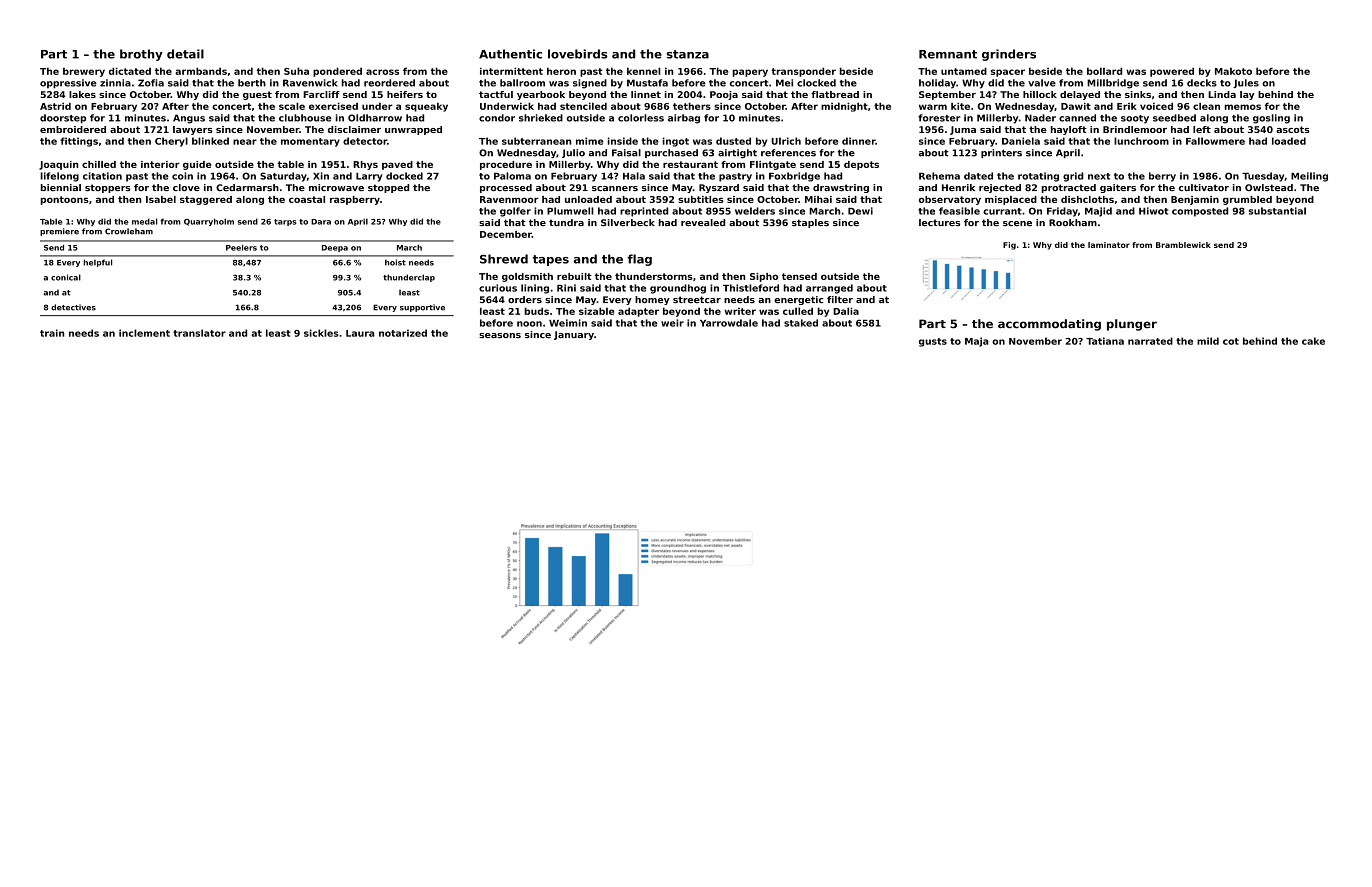 Image resolution: width=1372 pixels, height=887 pixels. Describe the element at coordinates (360, 333) in the document. I see `Laura` at that location.
